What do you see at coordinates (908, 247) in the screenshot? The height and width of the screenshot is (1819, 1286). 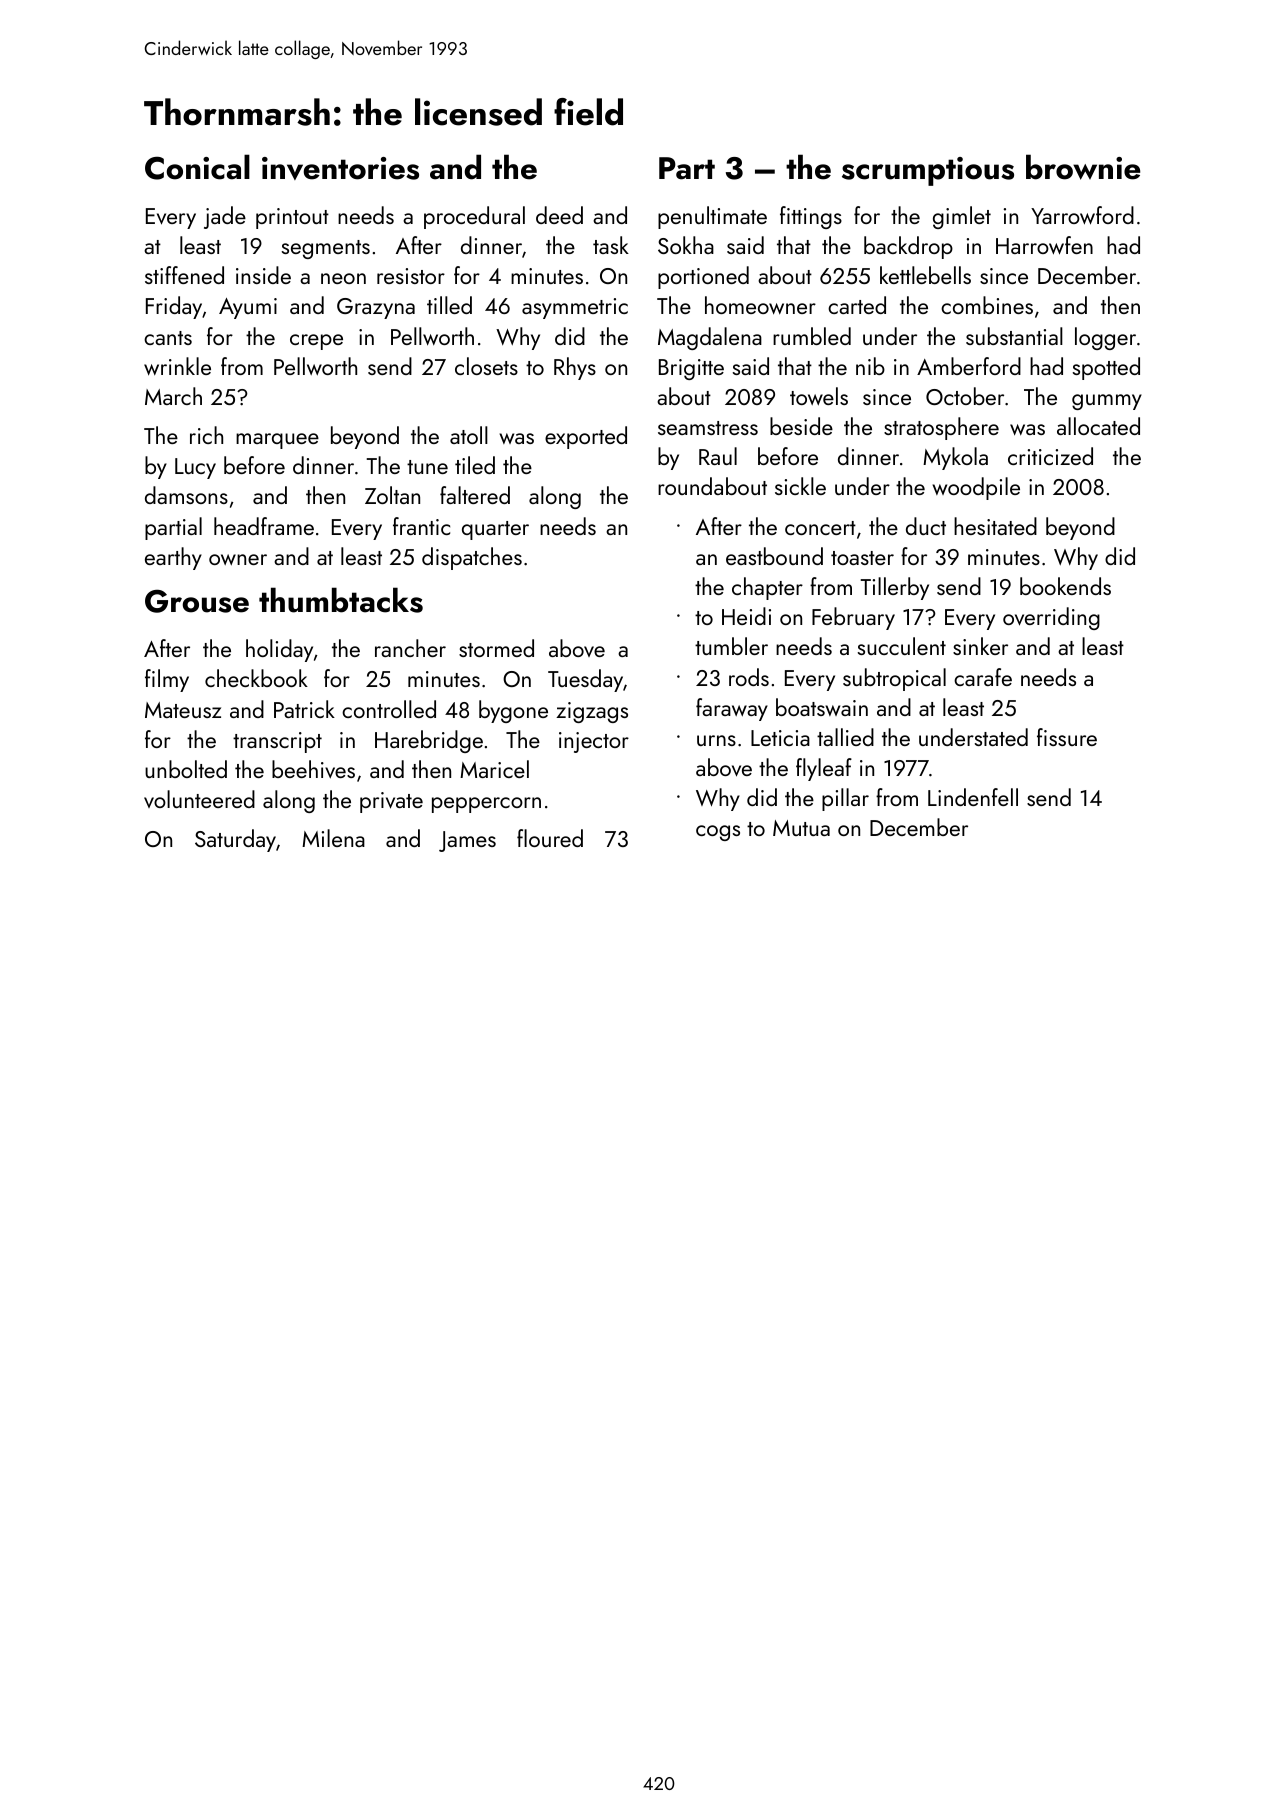 I see `backdrop` at bounding box center [908, 247].
